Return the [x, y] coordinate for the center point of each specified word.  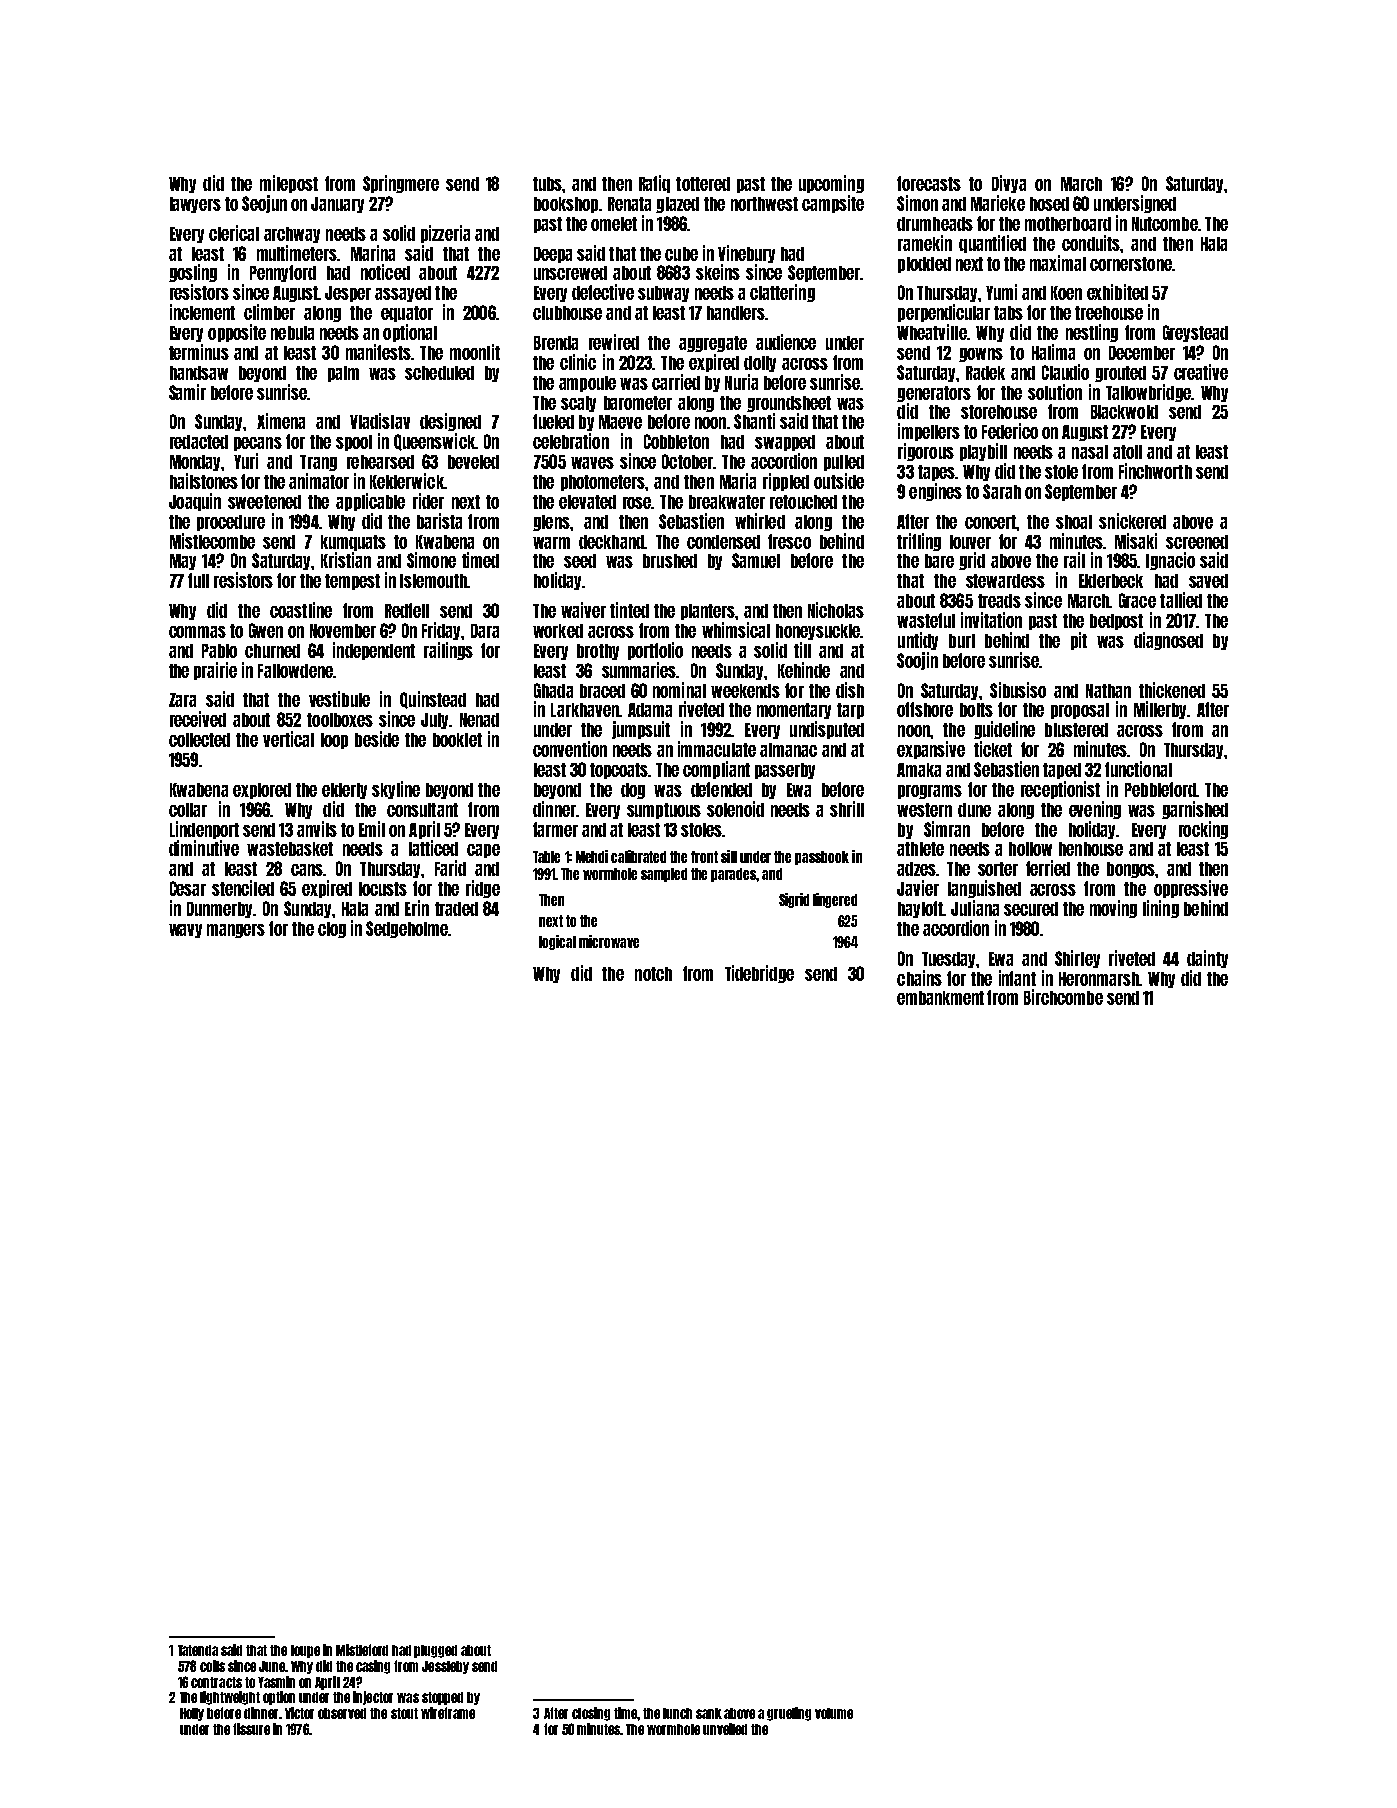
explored [262, 791]
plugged [435, 1651]
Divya [1009, 184]
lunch [677, 1713]
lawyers [195, 205]
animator [319, 481]
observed [342, 1713]
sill [729, 856]
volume [834, 1713]
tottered [703, 184]
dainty [1207, 959]
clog [332, 930]
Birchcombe [1063, 997]
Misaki [1136, 541]
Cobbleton [676, 441]
